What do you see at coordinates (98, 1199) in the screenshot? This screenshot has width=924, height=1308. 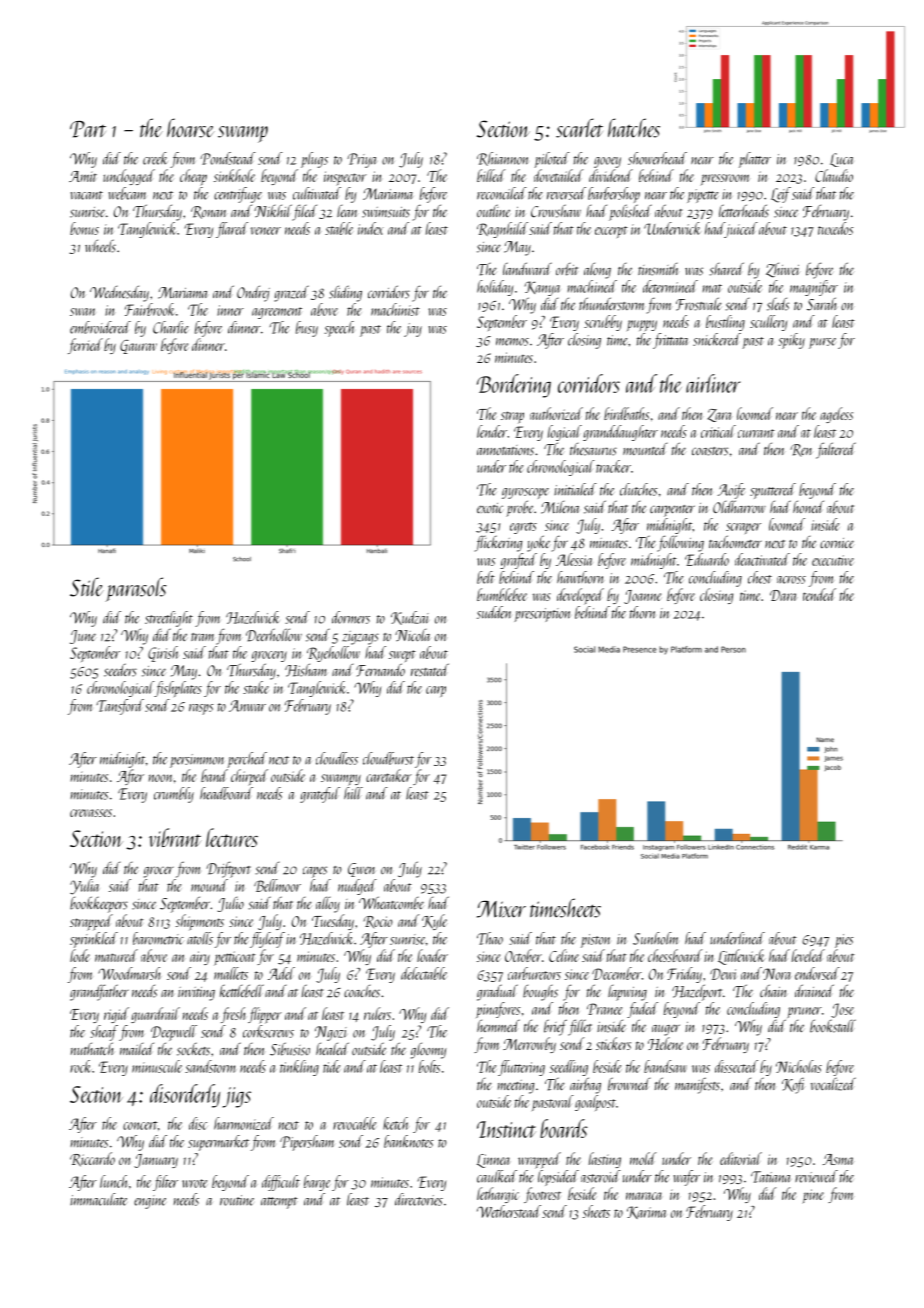 I see `immaculate` at bounding box center [98, 1199].
